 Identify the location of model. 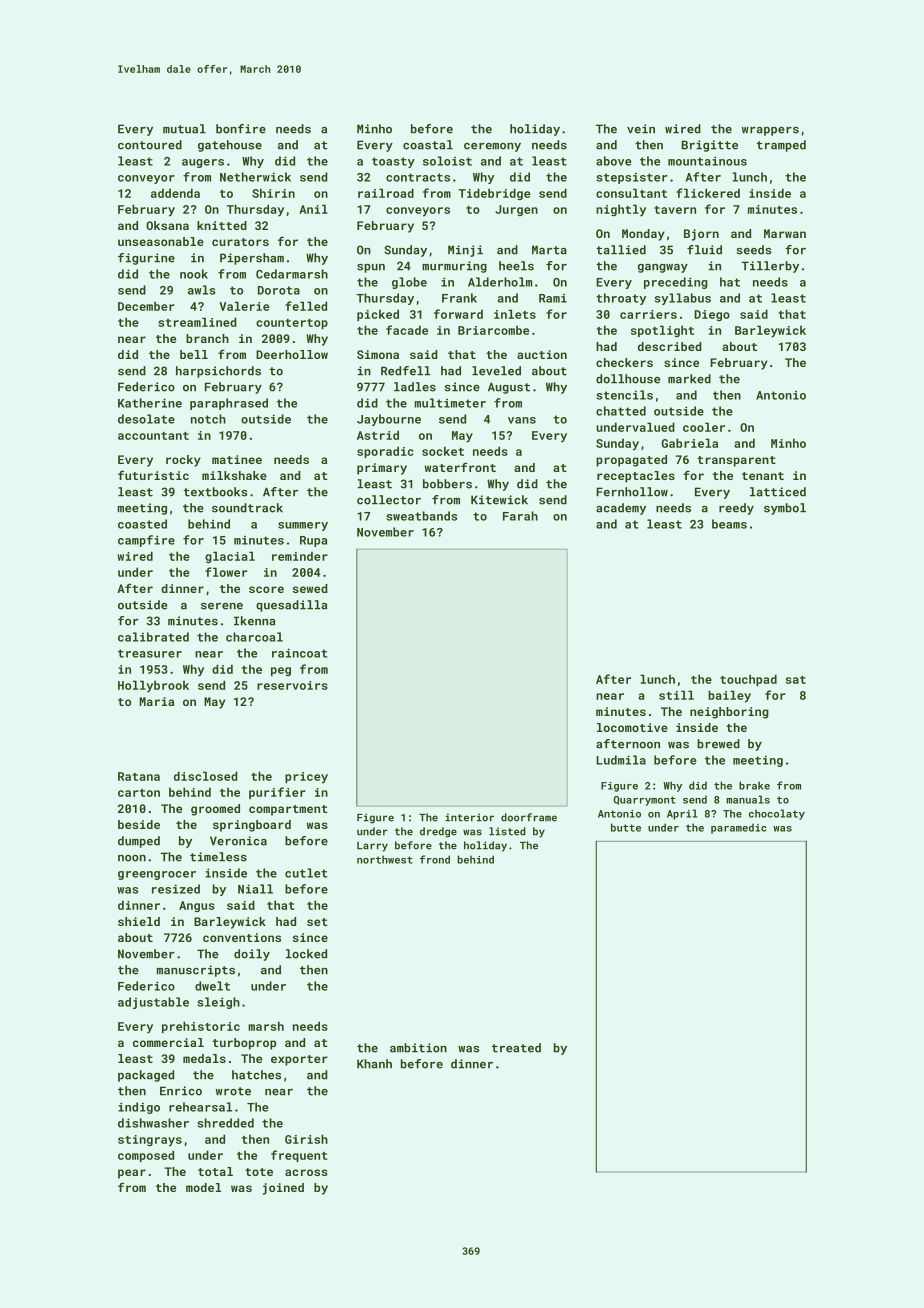
(203, 1187).
